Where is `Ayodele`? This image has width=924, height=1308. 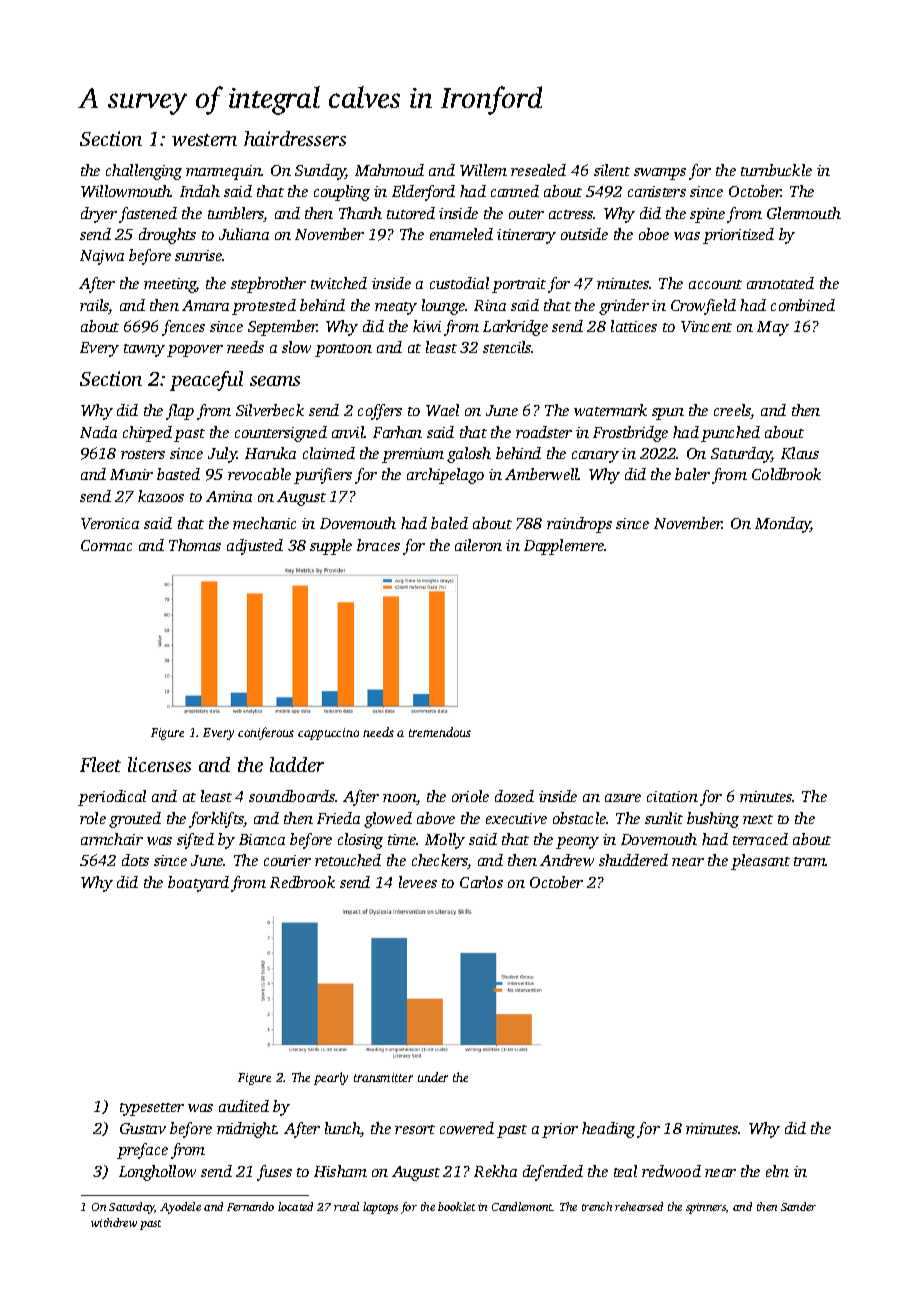 Ayodele is located at coordinates (180, 1208).
